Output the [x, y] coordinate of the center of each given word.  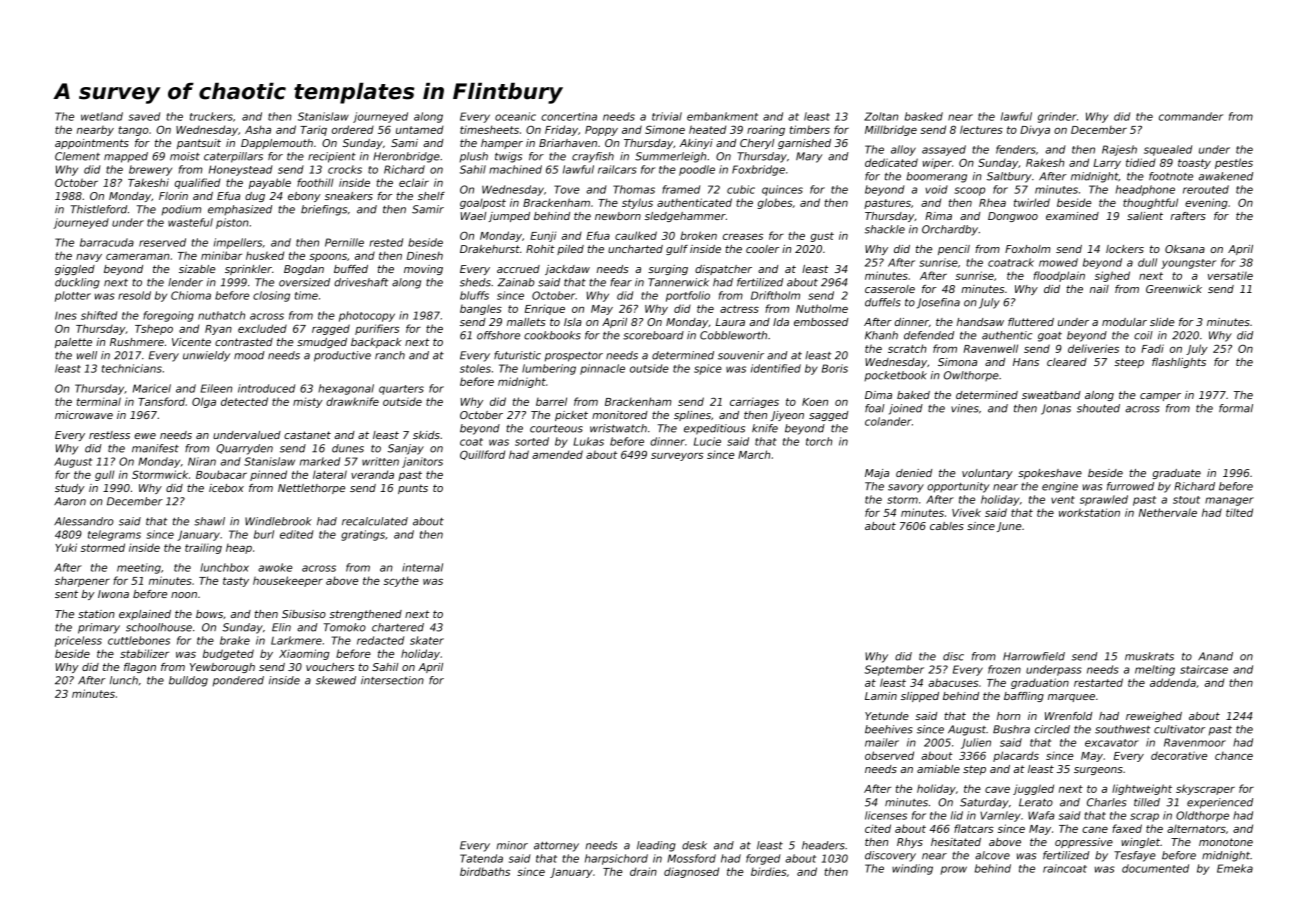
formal [1236, 408]
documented [1155, 868]
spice [708, 369]
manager [1229, 501]
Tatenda [481, 858]
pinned [268, 475]
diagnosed [691, 872]
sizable [197, 269]
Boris [835, 368]
